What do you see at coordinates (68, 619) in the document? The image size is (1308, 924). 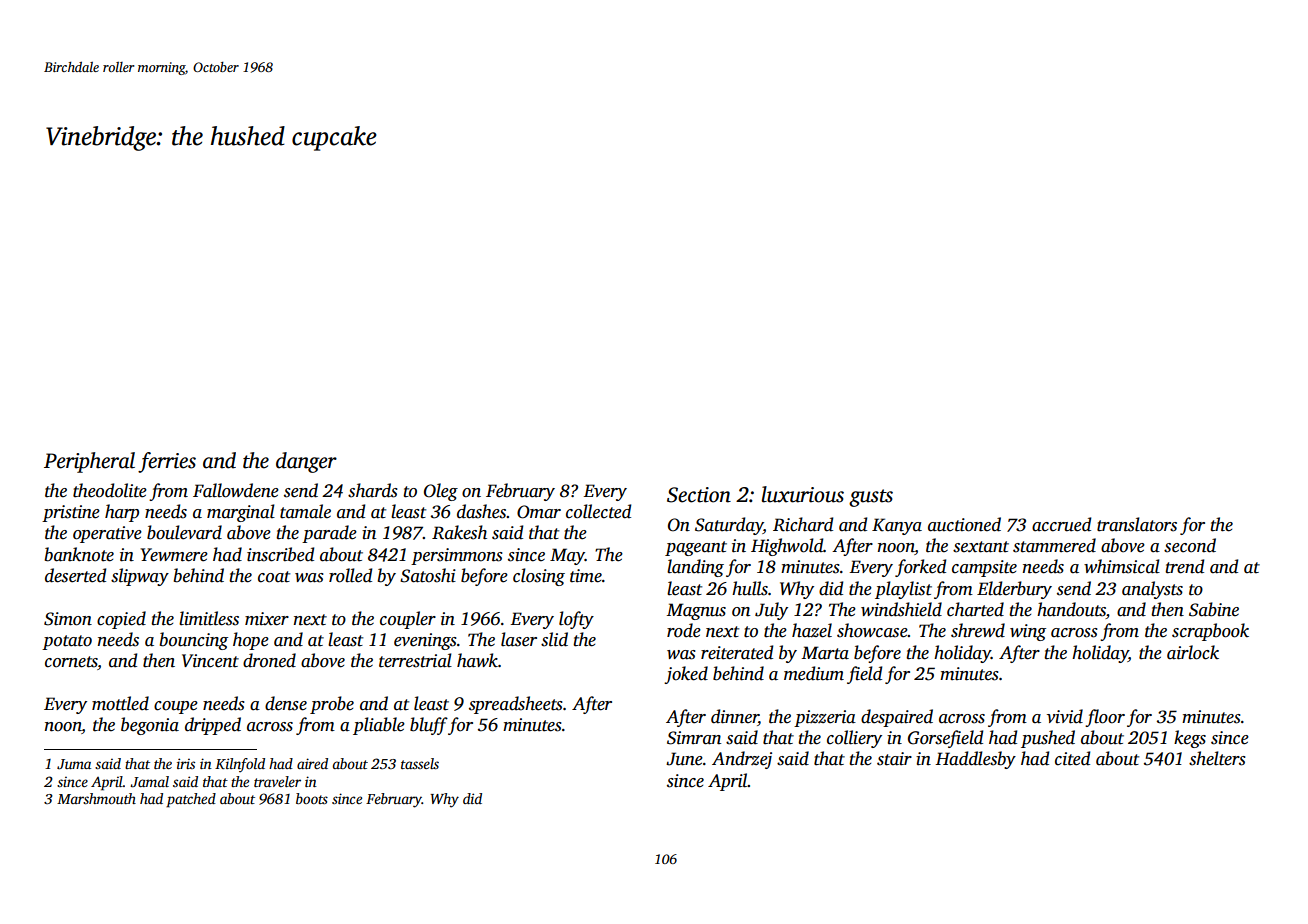 I see `Simon` at bounding box center [68, 619].
